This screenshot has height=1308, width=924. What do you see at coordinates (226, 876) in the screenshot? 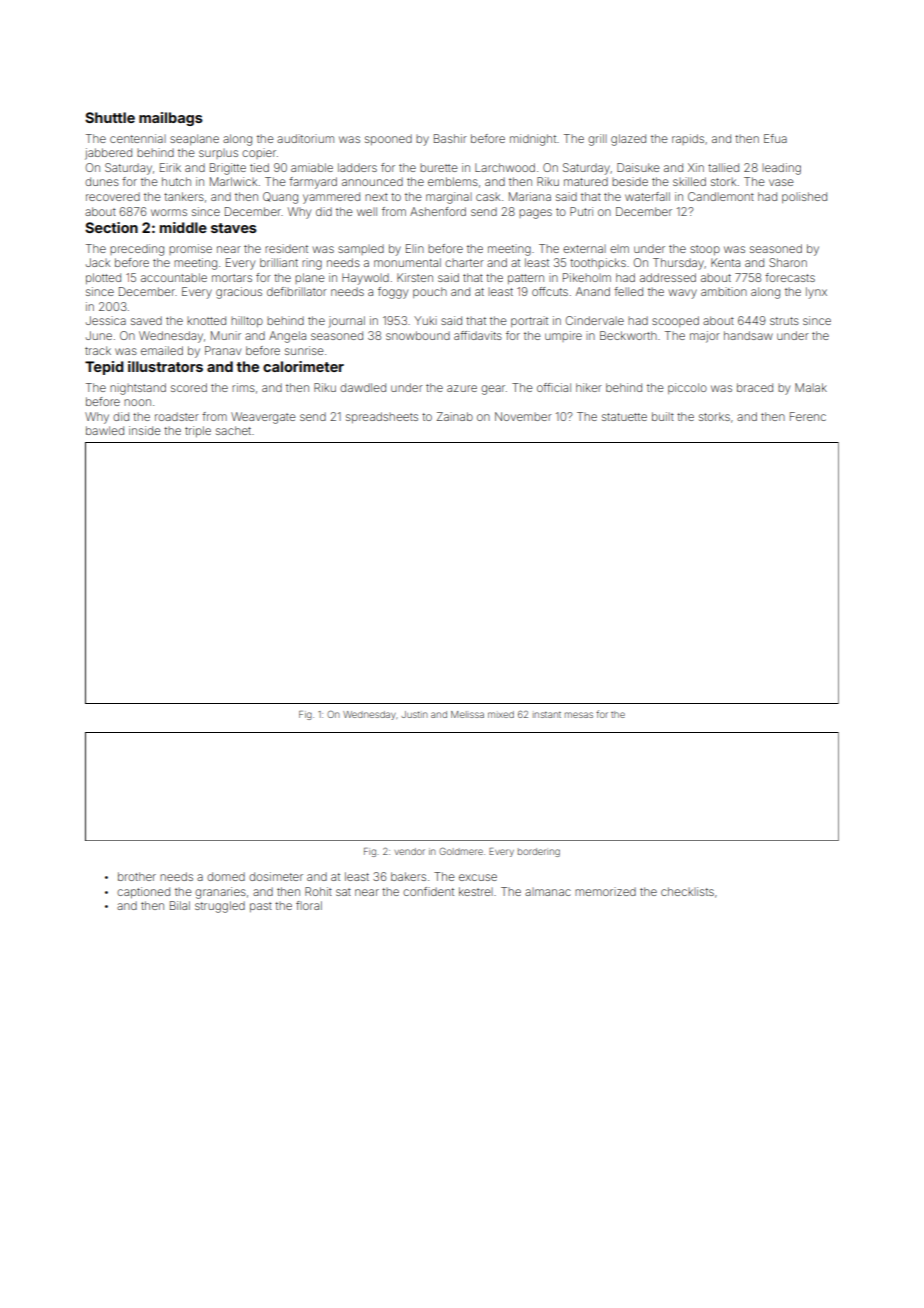
I see `domed` at bounding box center [226, 876].
